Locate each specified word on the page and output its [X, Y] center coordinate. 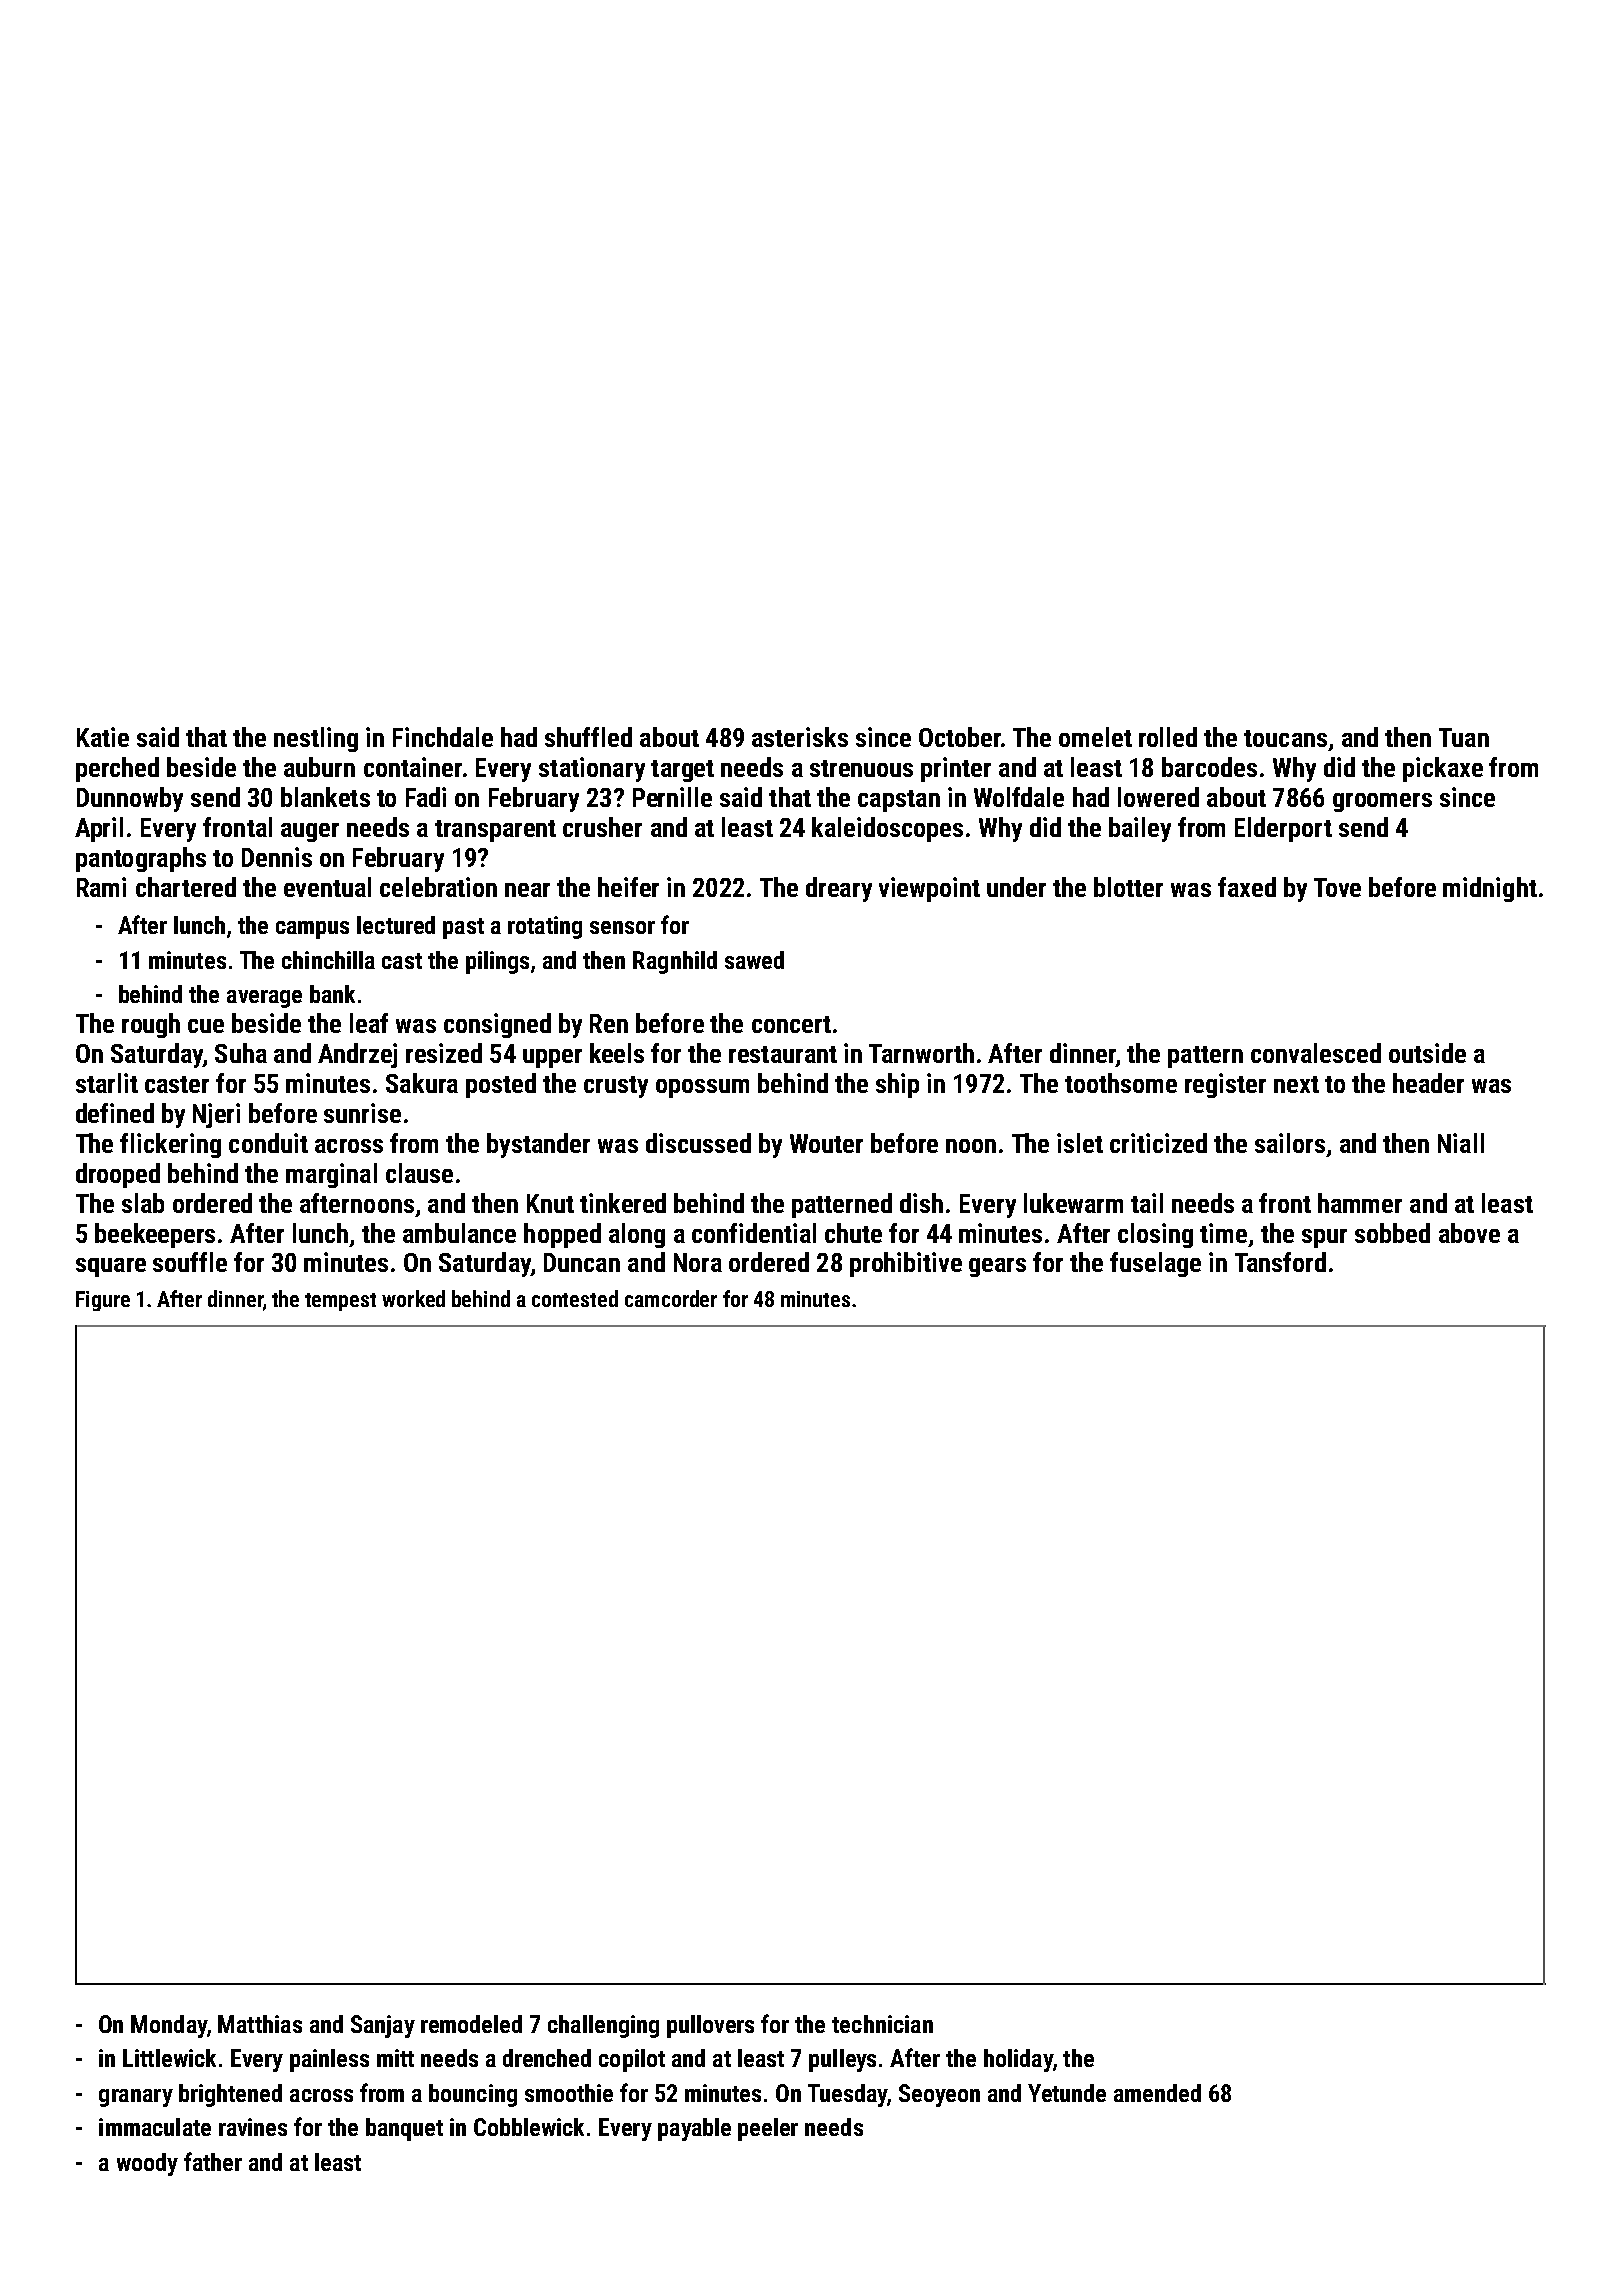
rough [151, 1025]
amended [1157, 2093]
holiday [1018, 2060]
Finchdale [443, 737]
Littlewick [169, 2058]
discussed [698, 1143]
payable [694, 2129]
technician [882, 2024]
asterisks [800, 737]
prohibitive [906, 1264]
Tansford [1280, 1262]
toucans [1285, 738]
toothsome [1121, 1083]
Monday [169, 2026]
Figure [103, 1301]
